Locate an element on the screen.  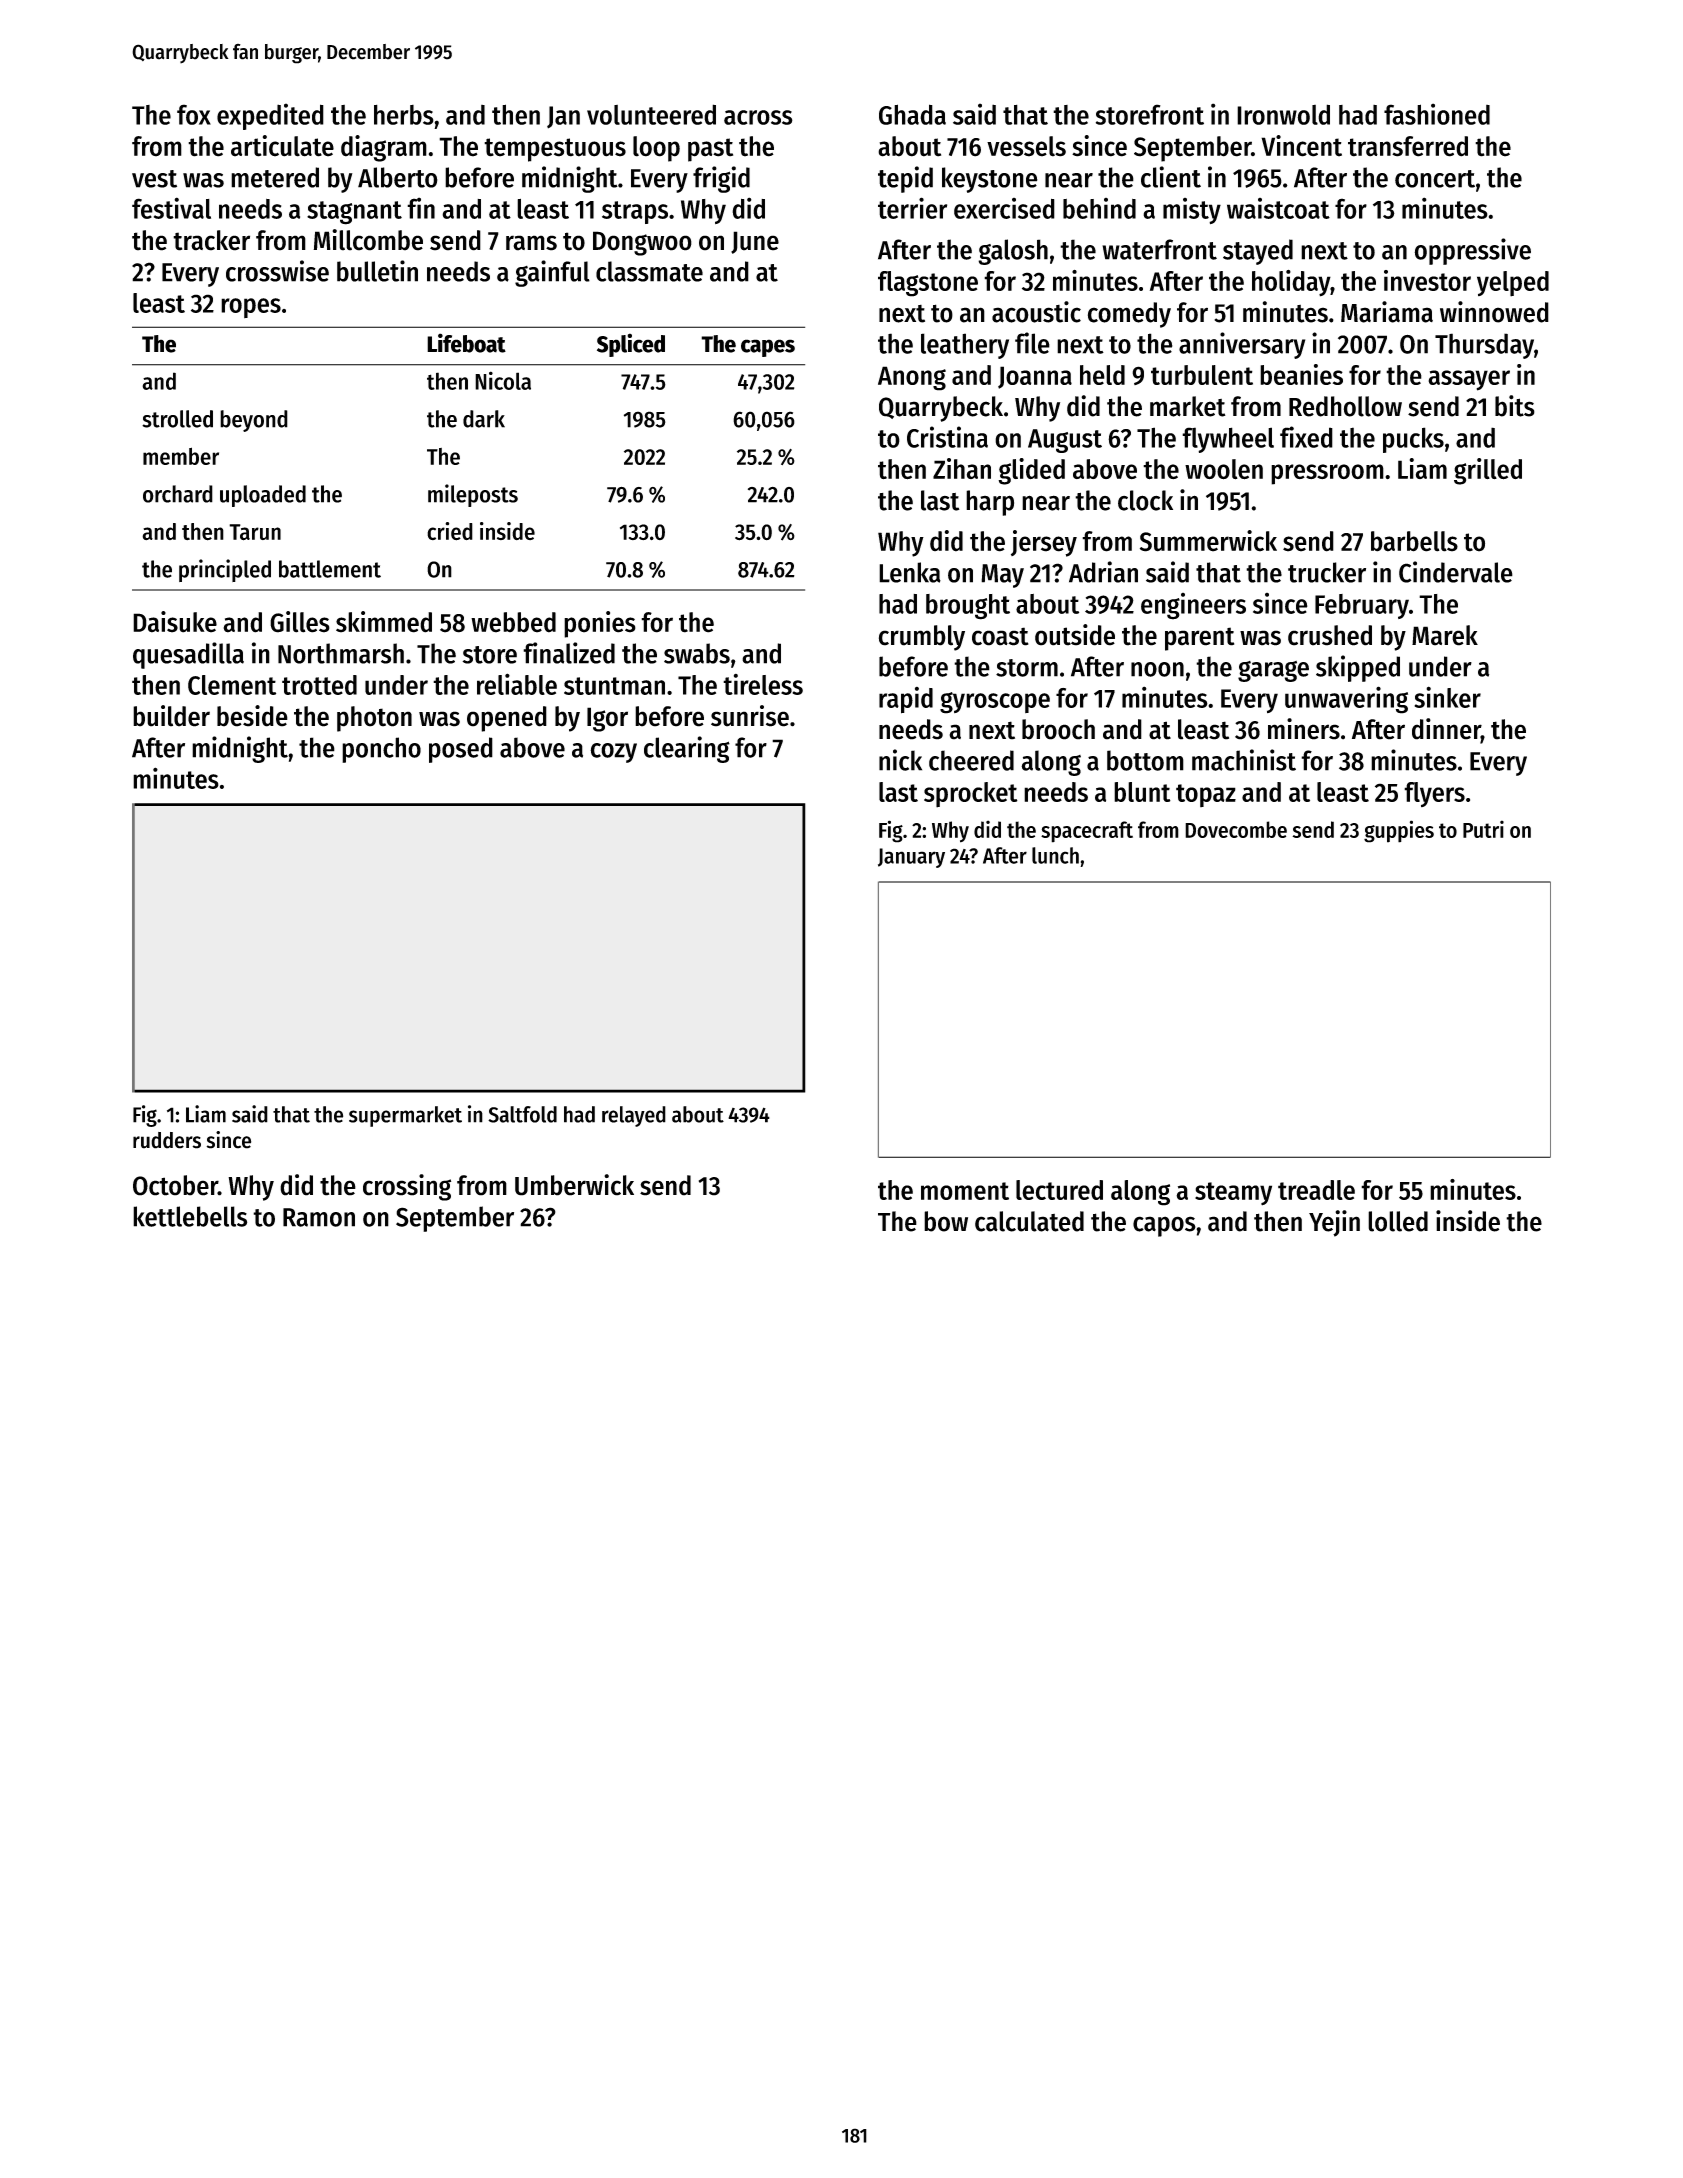
fashioned is located at coordinates (1437, 114).
